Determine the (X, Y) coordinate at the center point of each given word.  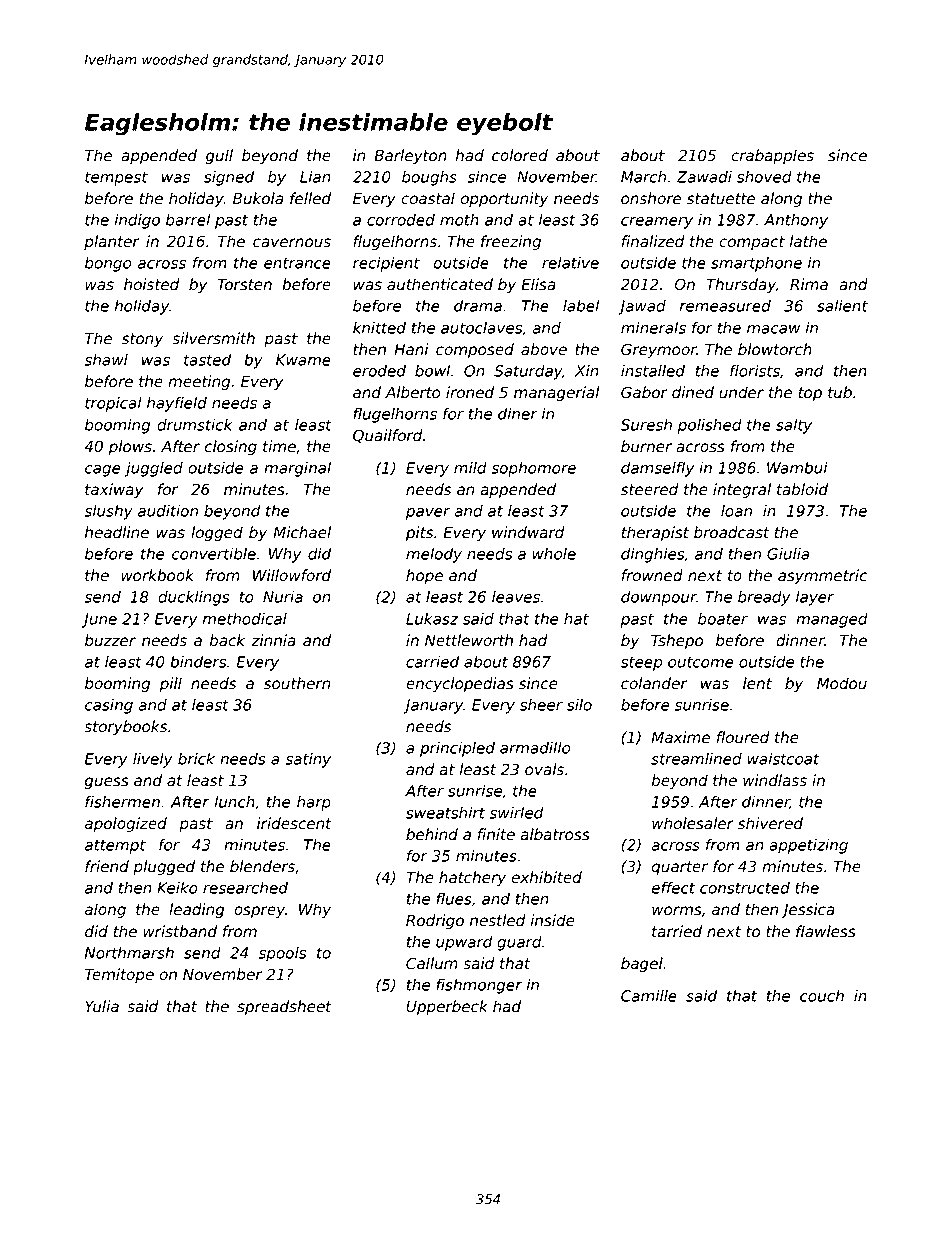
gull (219, 156)
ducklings (194, 598)
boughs (429, 178)
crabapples (772, 156)
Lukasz (432, 619)
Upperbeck (447, 1007)
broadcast (732, 532)
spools (282, 954)
